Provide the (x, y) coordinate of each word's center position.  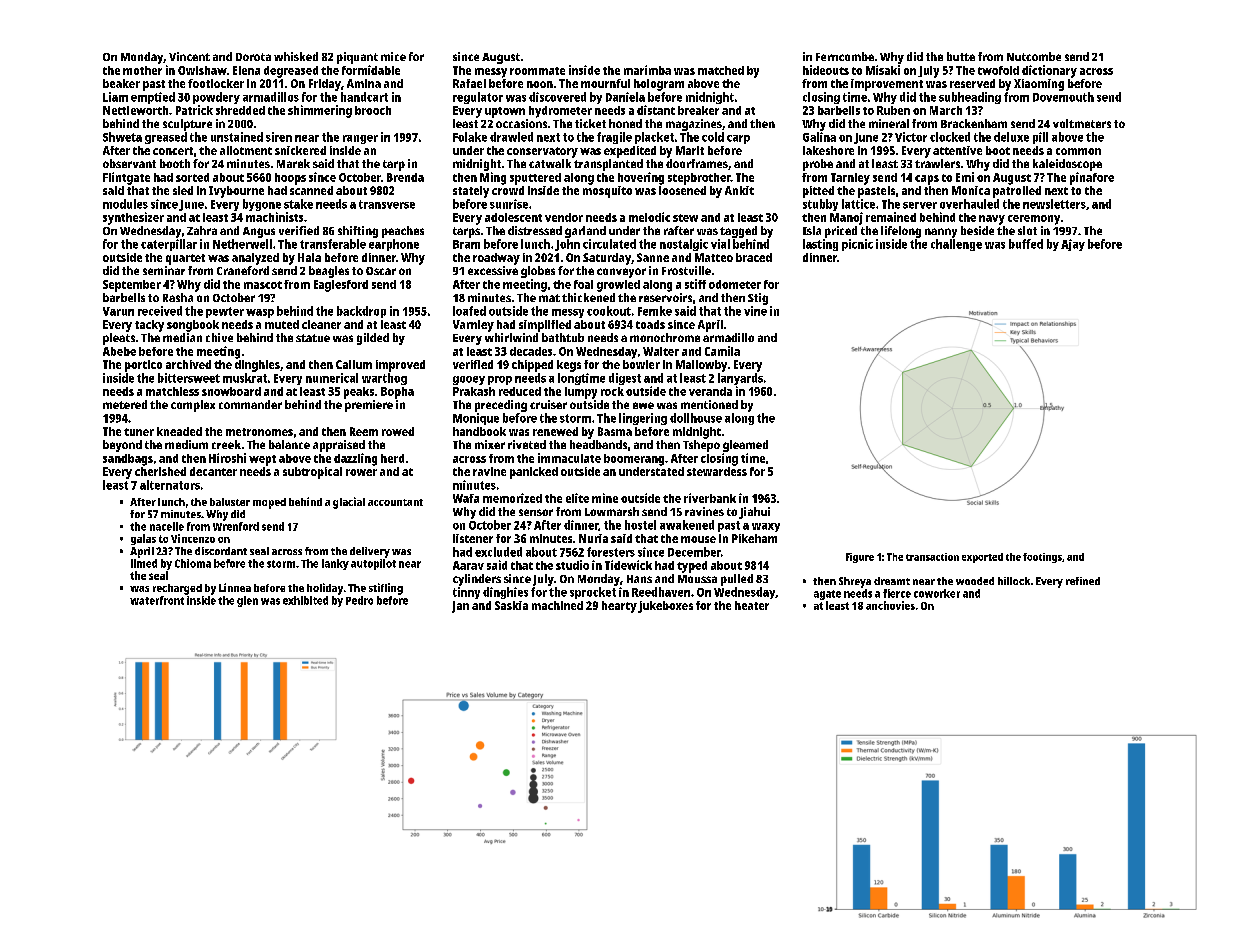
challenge (956, 245)
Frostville (686, 270)
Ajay (1073, 245)
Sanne (653, 257)
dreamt (892, 581)
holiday (325, 589)
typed (692, 567)
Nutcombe (1034, 56)
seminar (164, 270)
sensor (536, 512)
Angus (259, 232)
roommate (537, 71)
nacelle (167, 526)
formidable (371, 70)
